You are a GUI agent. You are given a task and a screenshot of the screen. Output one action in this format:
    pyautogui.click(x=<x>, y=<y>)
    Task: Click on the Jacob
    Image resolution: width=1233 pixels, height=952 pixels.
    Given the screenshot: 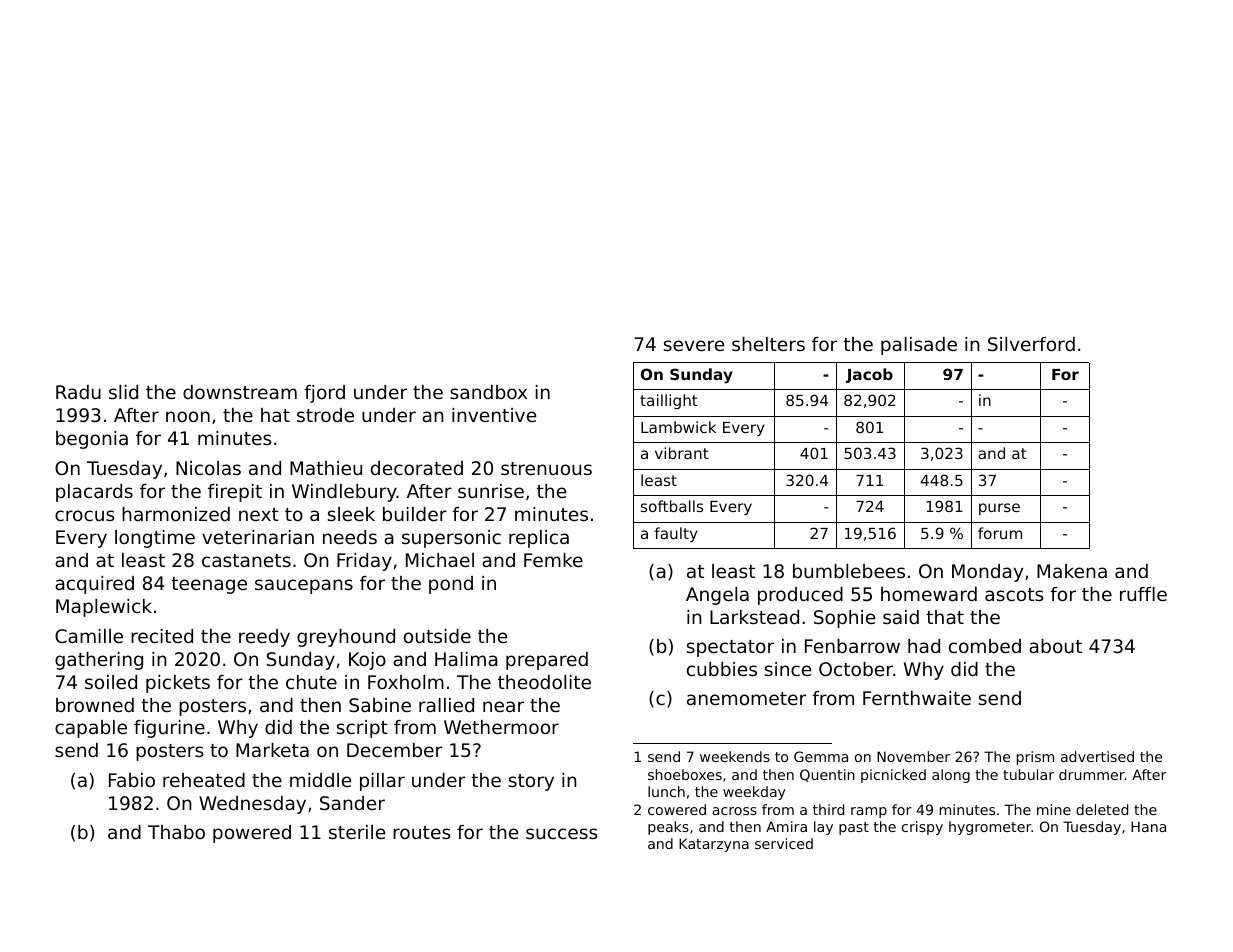 What is the action you would take?
    pyautogui.click(x=869, y=375)
